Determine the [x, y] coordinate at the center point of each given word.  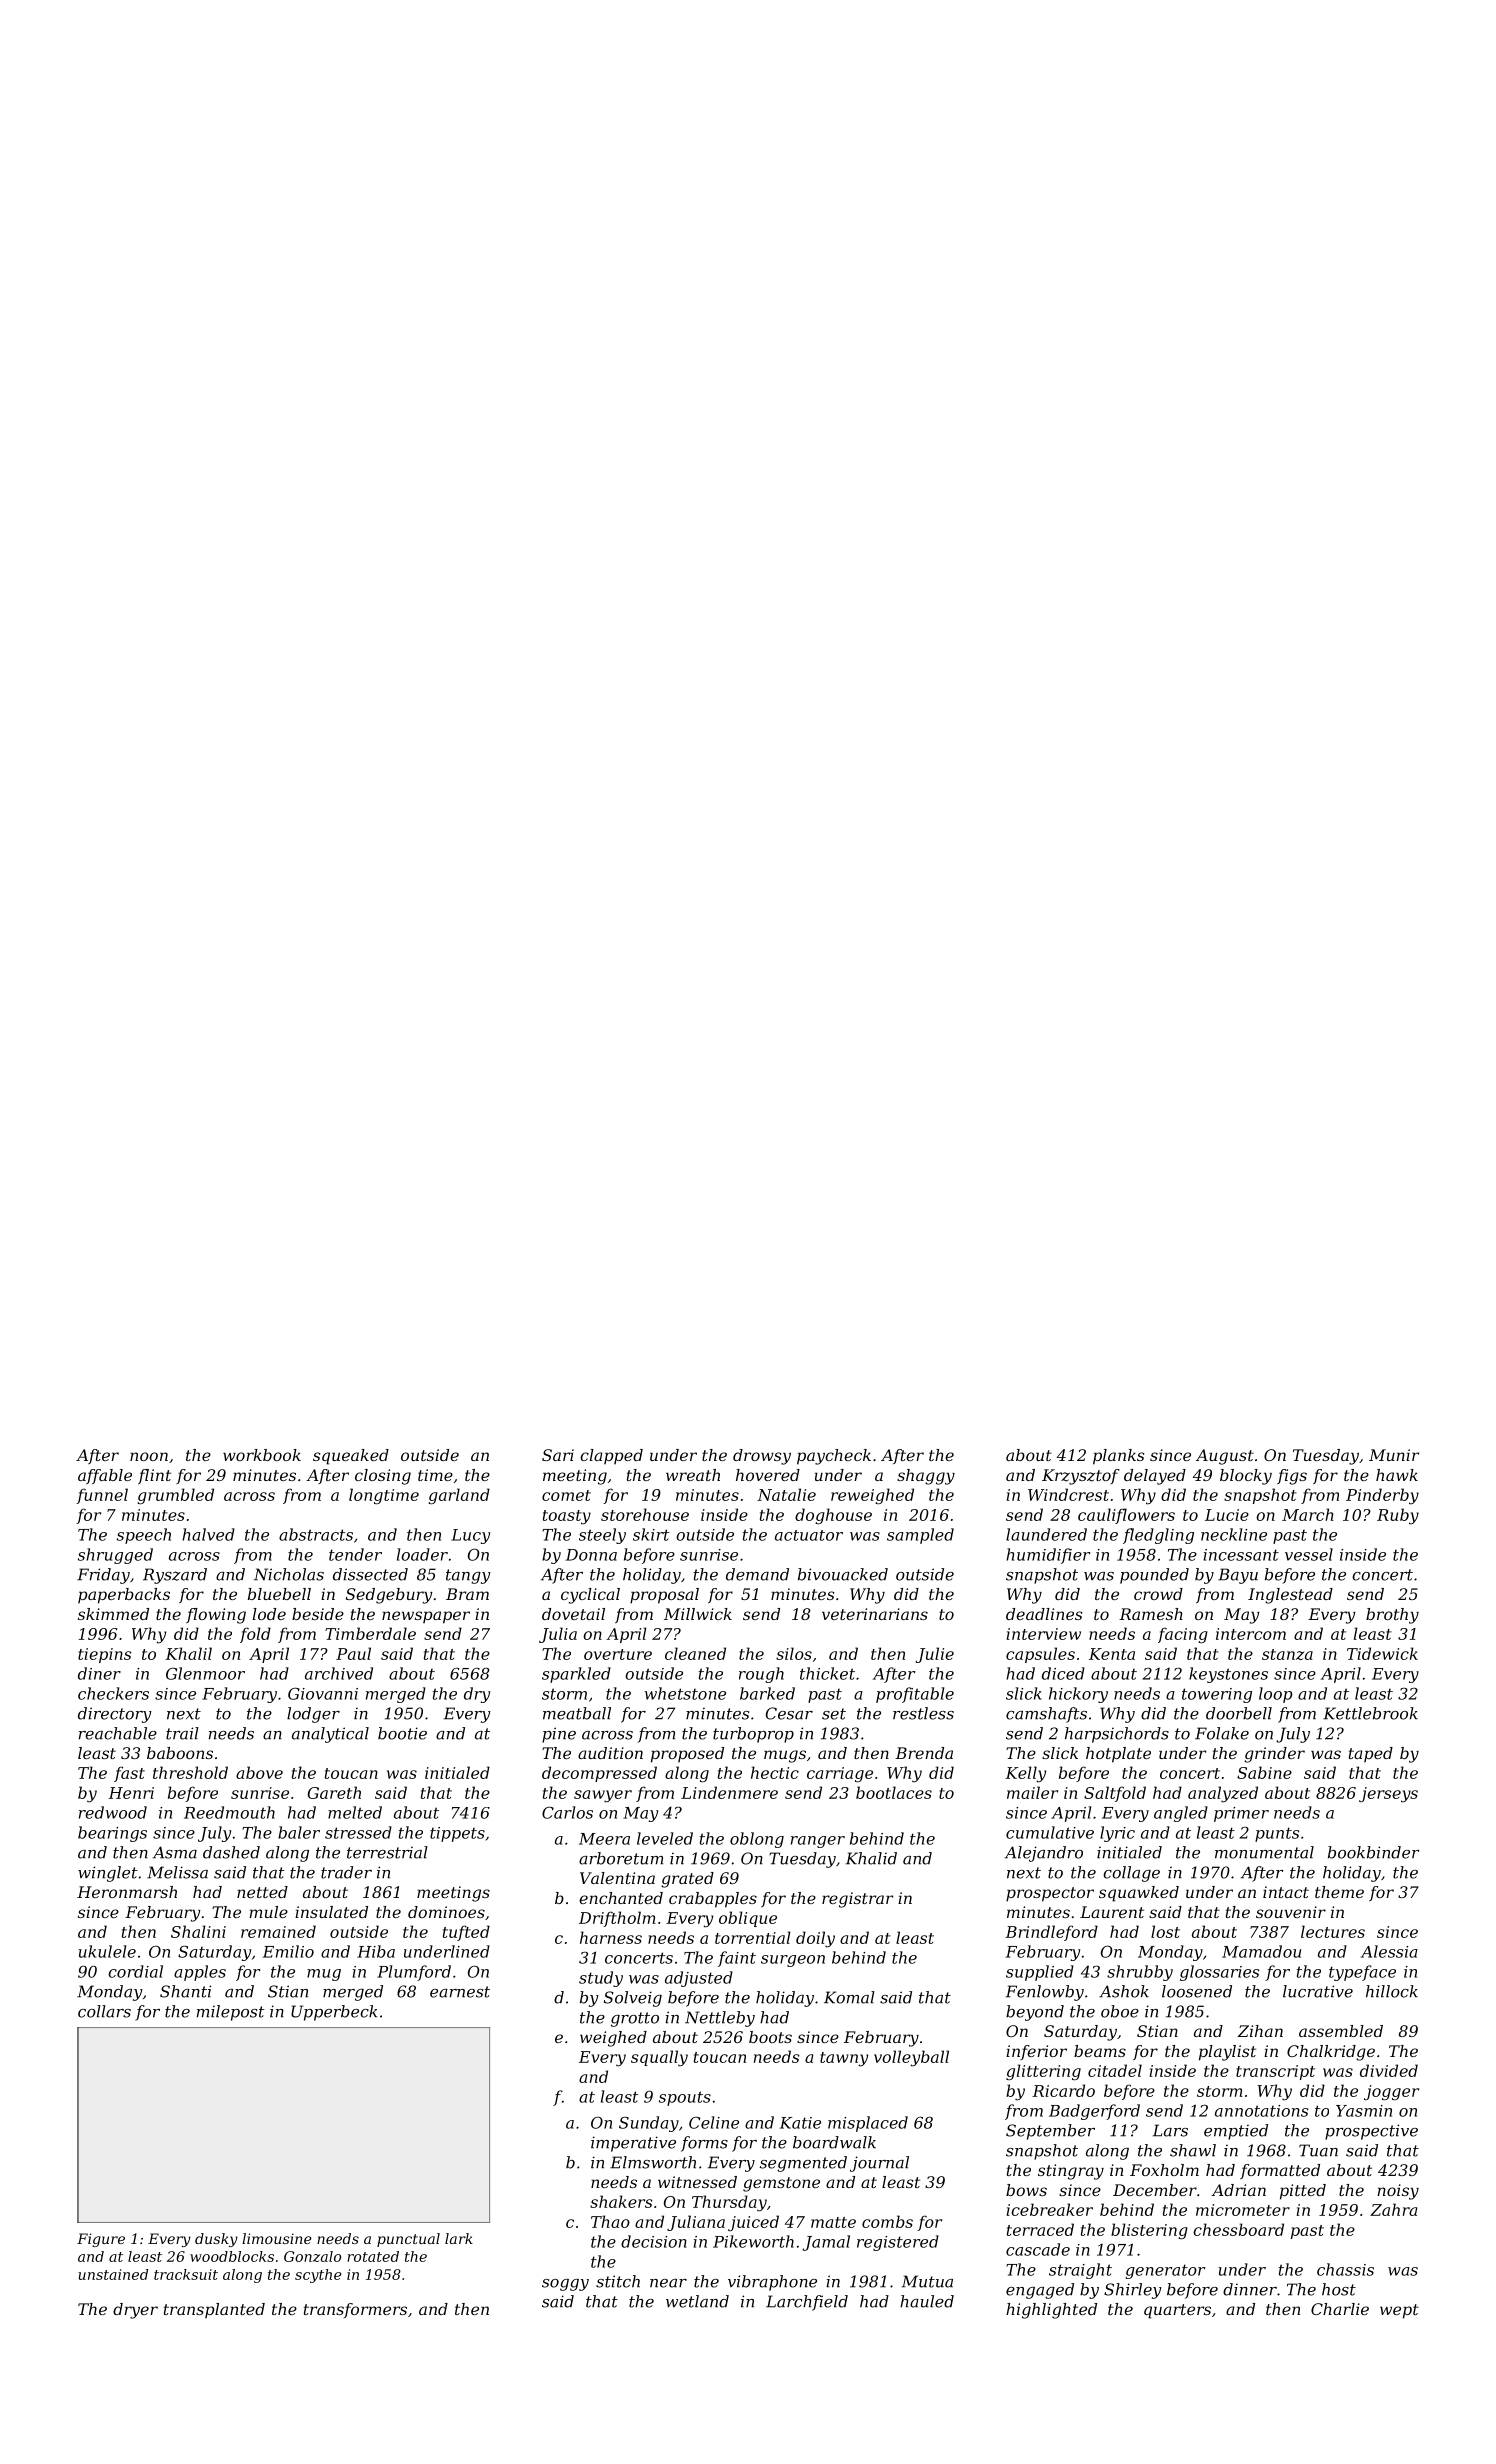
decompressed [599, 1774]
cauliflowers [1126, 1516]
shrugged [115, 1556]
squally [659, 2058]
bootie [402, 1733]
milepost [231, 2013]
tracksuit [186, 2274]
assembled [1341, 2031]
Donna [591, 1555]
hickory [1078, 1695]
